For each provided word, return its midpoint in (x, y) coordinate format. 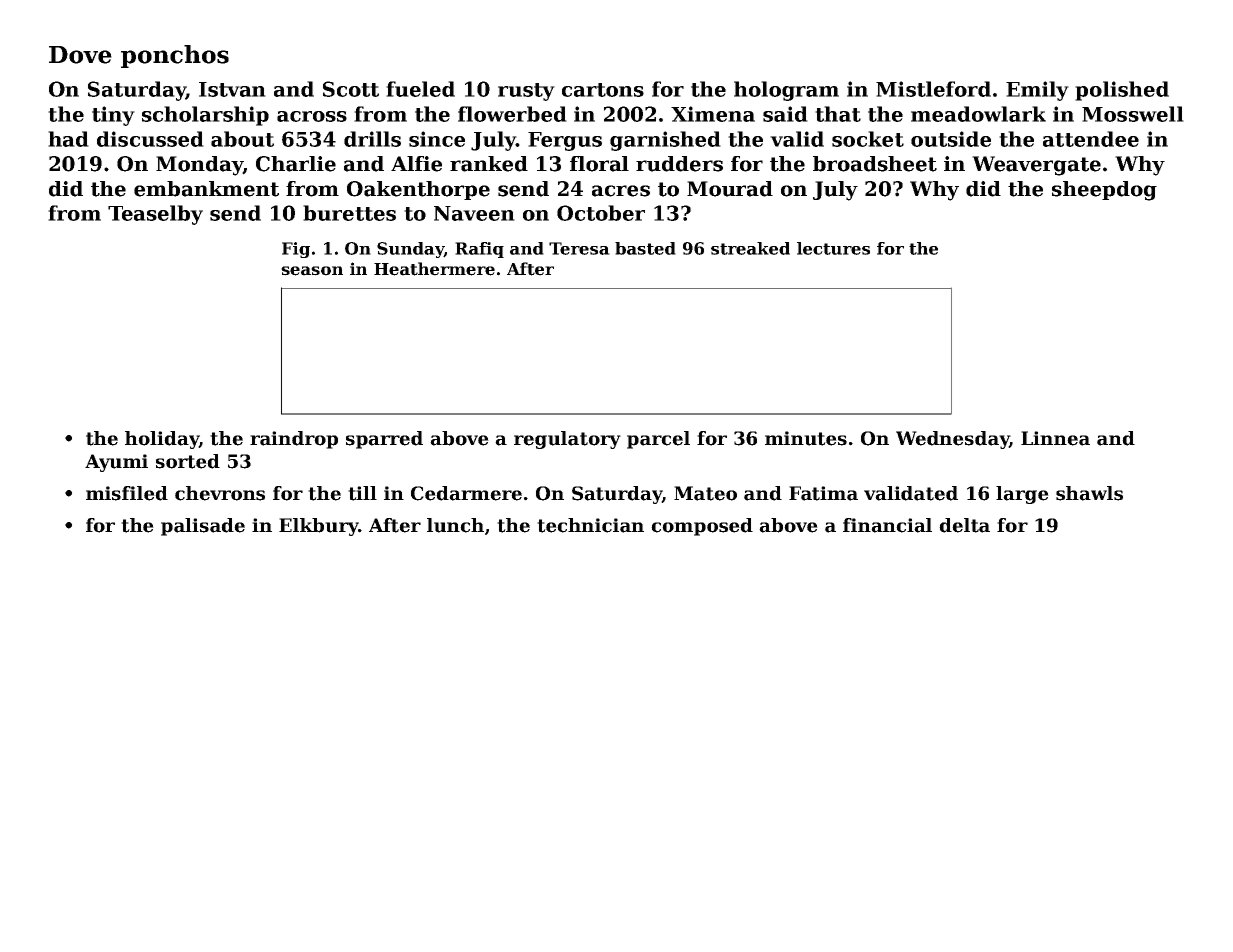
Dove (80, 55)
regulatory (567, 440)
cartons (603, 90)
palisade (203, 527)
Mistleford (933, 89)
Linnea (1055, 438)
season (312, 271)
